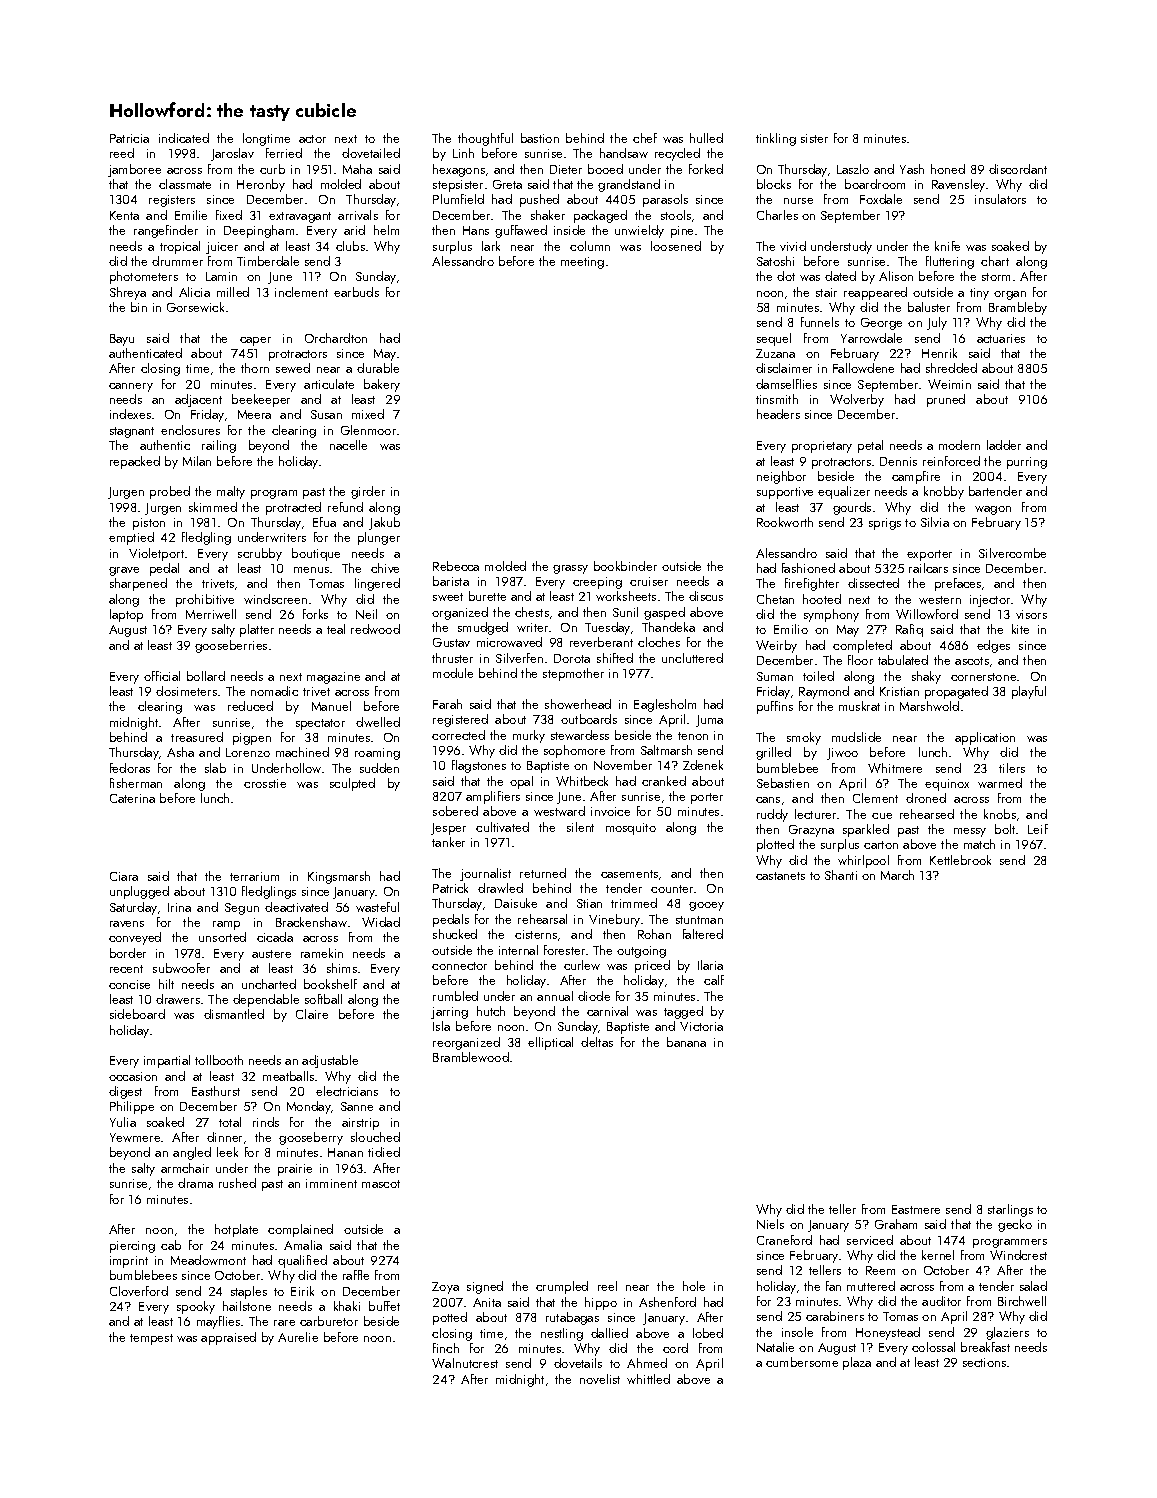 This document has width=1157, height=1498. What do you see at coordinates (881, 199) in the document?
I see `Foxdale` at bounding box center [881, 199].
